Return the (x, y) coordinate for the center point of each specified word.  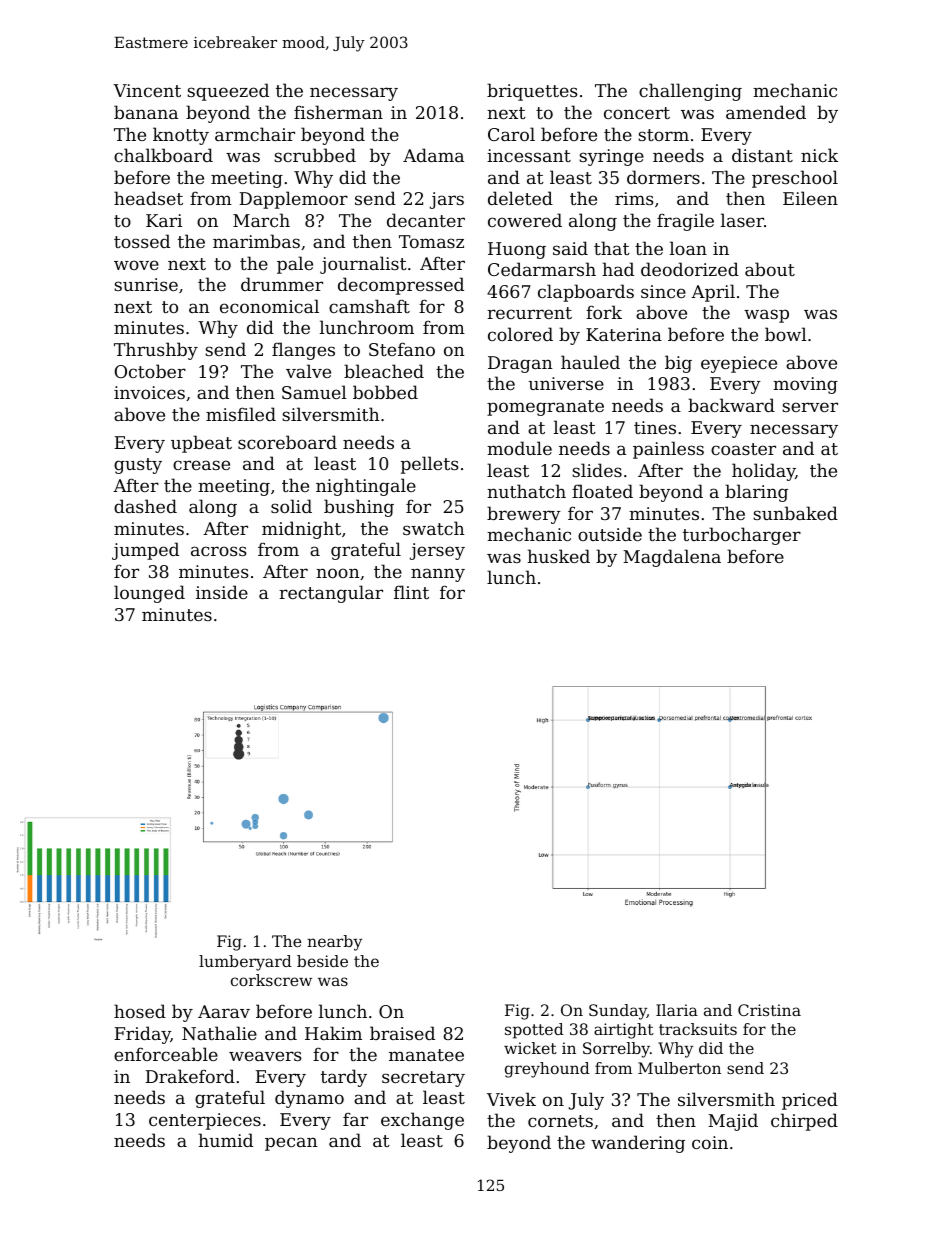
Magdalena (672, 558)
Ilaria (677, 1010)
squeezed (228, 92)
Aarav (224, 1011)
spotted (534, 1031)
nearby (334, 943)
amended (766, 112)
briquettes (532, 92)
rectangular (331, 594)
